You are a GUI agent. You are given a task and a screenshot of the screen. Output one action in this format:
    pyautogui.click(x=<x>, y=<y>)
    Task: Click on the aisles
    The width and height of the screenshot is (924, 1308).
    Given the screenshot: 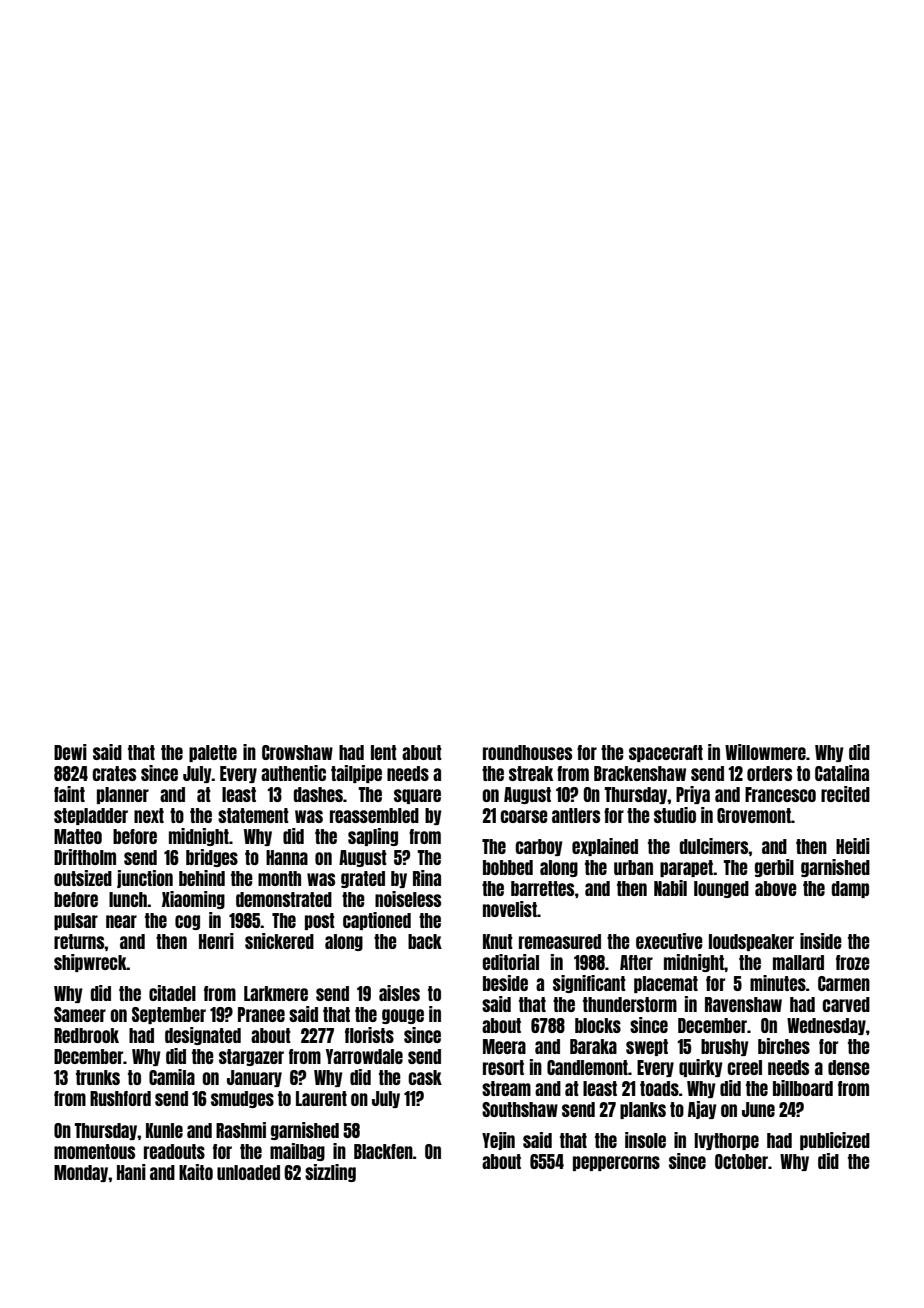 What is the action you would take?
    pyautogui.click(x=399, y=993)
